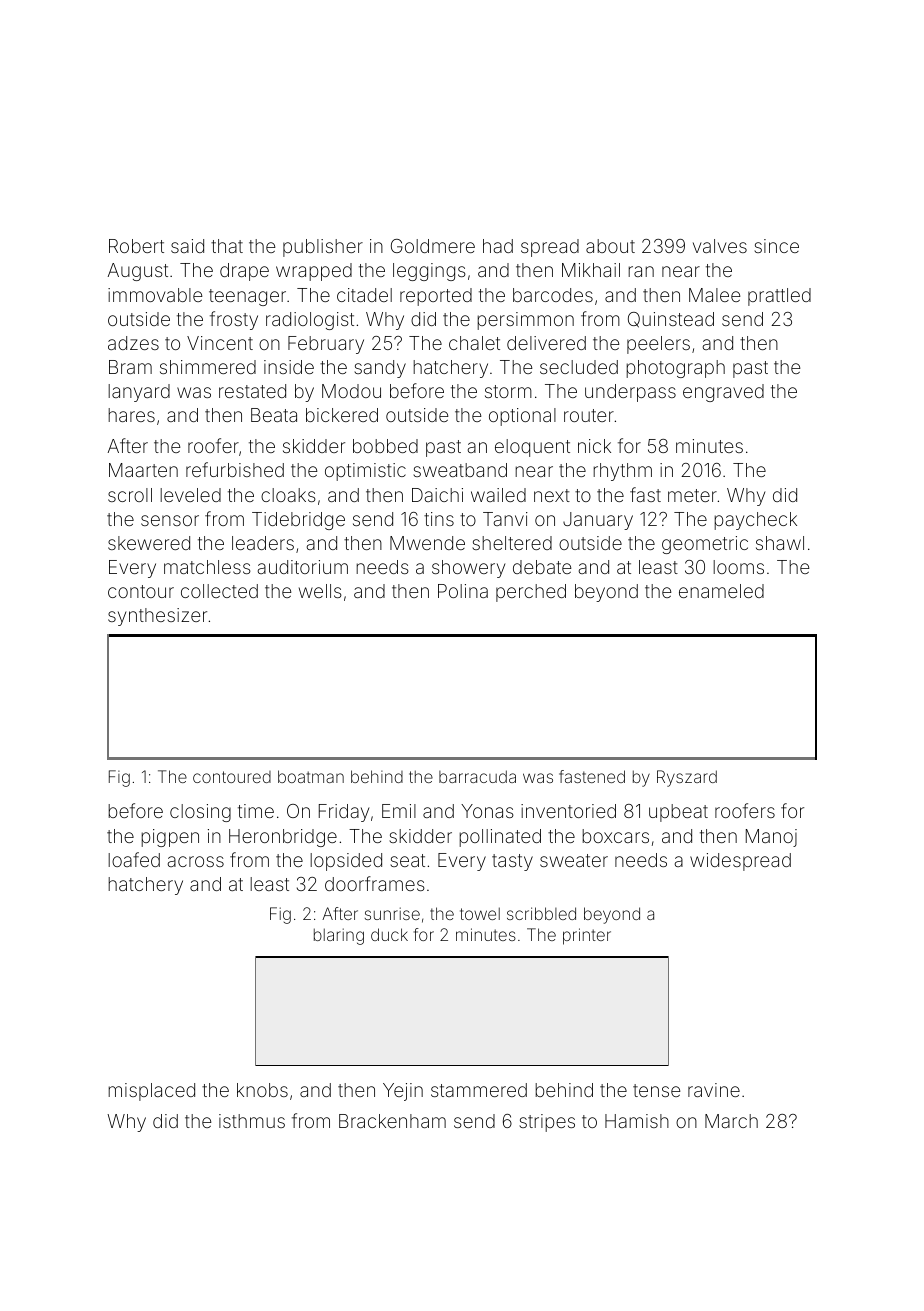 Image resolution: width=924 pixels, height=1311 pixels. Describe the element at coordinates (151, 1092) in the image. I see `misplaced` at that location.
